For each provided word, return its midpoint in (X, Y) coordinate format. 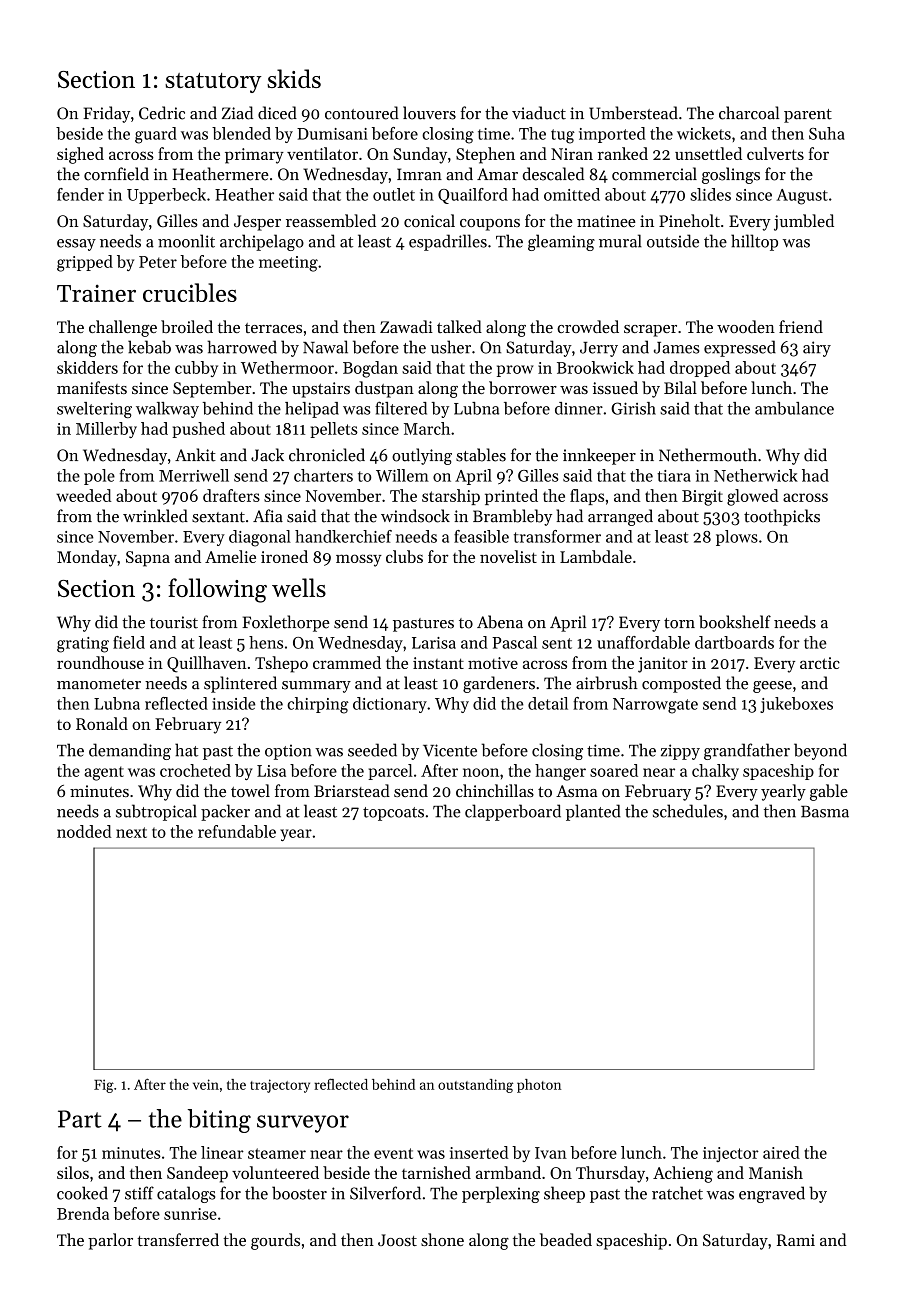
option (288, 752)
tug (563, 136)
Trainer (96, 293)
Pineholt (689, 220)
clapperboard (513, 812)
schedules (688, 811)
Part (80, 1119)
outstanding (475, 1086)
